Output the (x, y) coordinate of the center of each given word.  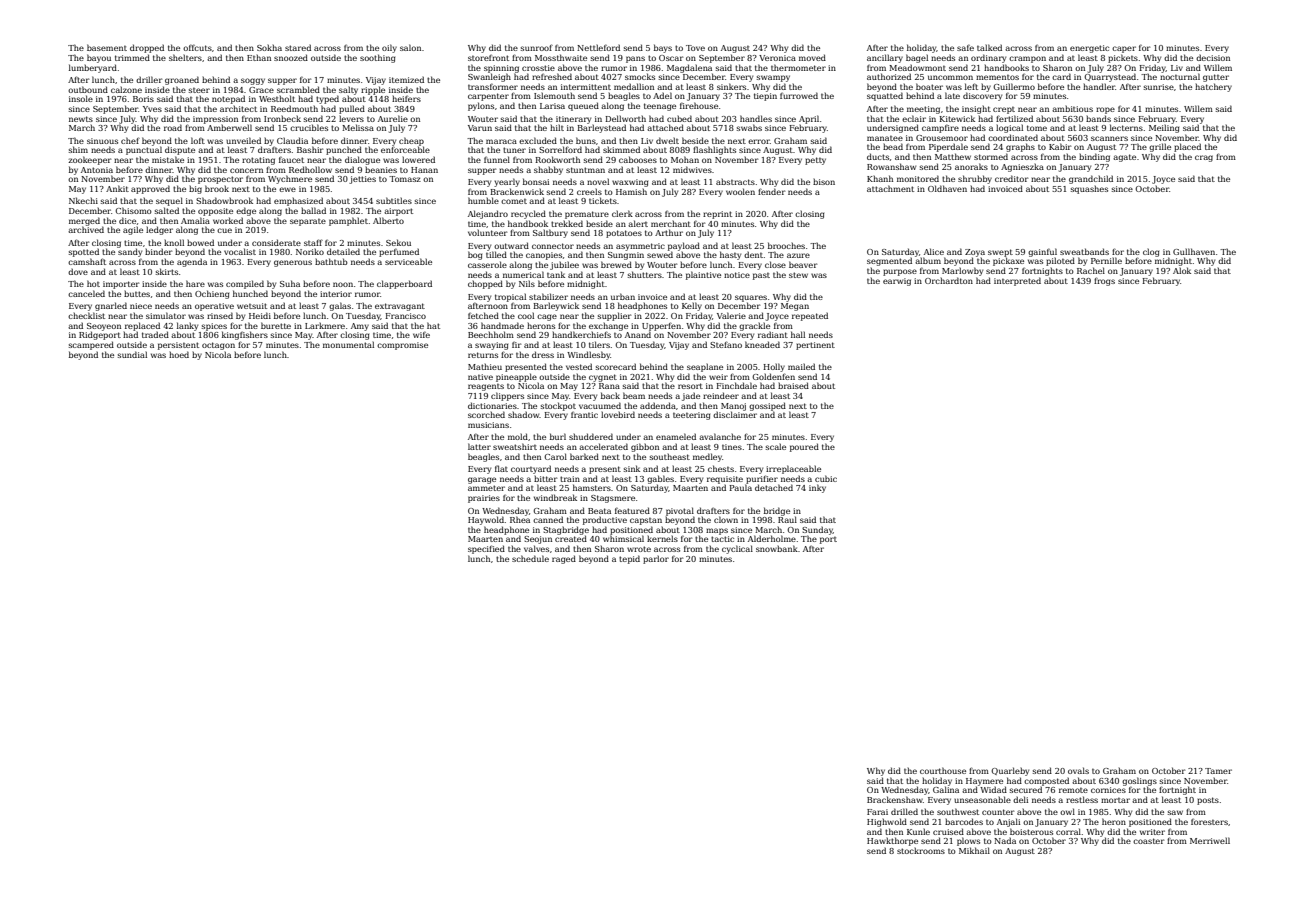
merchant (671, 224)
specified (486, 549)
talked (989, 47)
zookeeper (89, 160)
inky (817, 488)
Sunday (817, 531)
